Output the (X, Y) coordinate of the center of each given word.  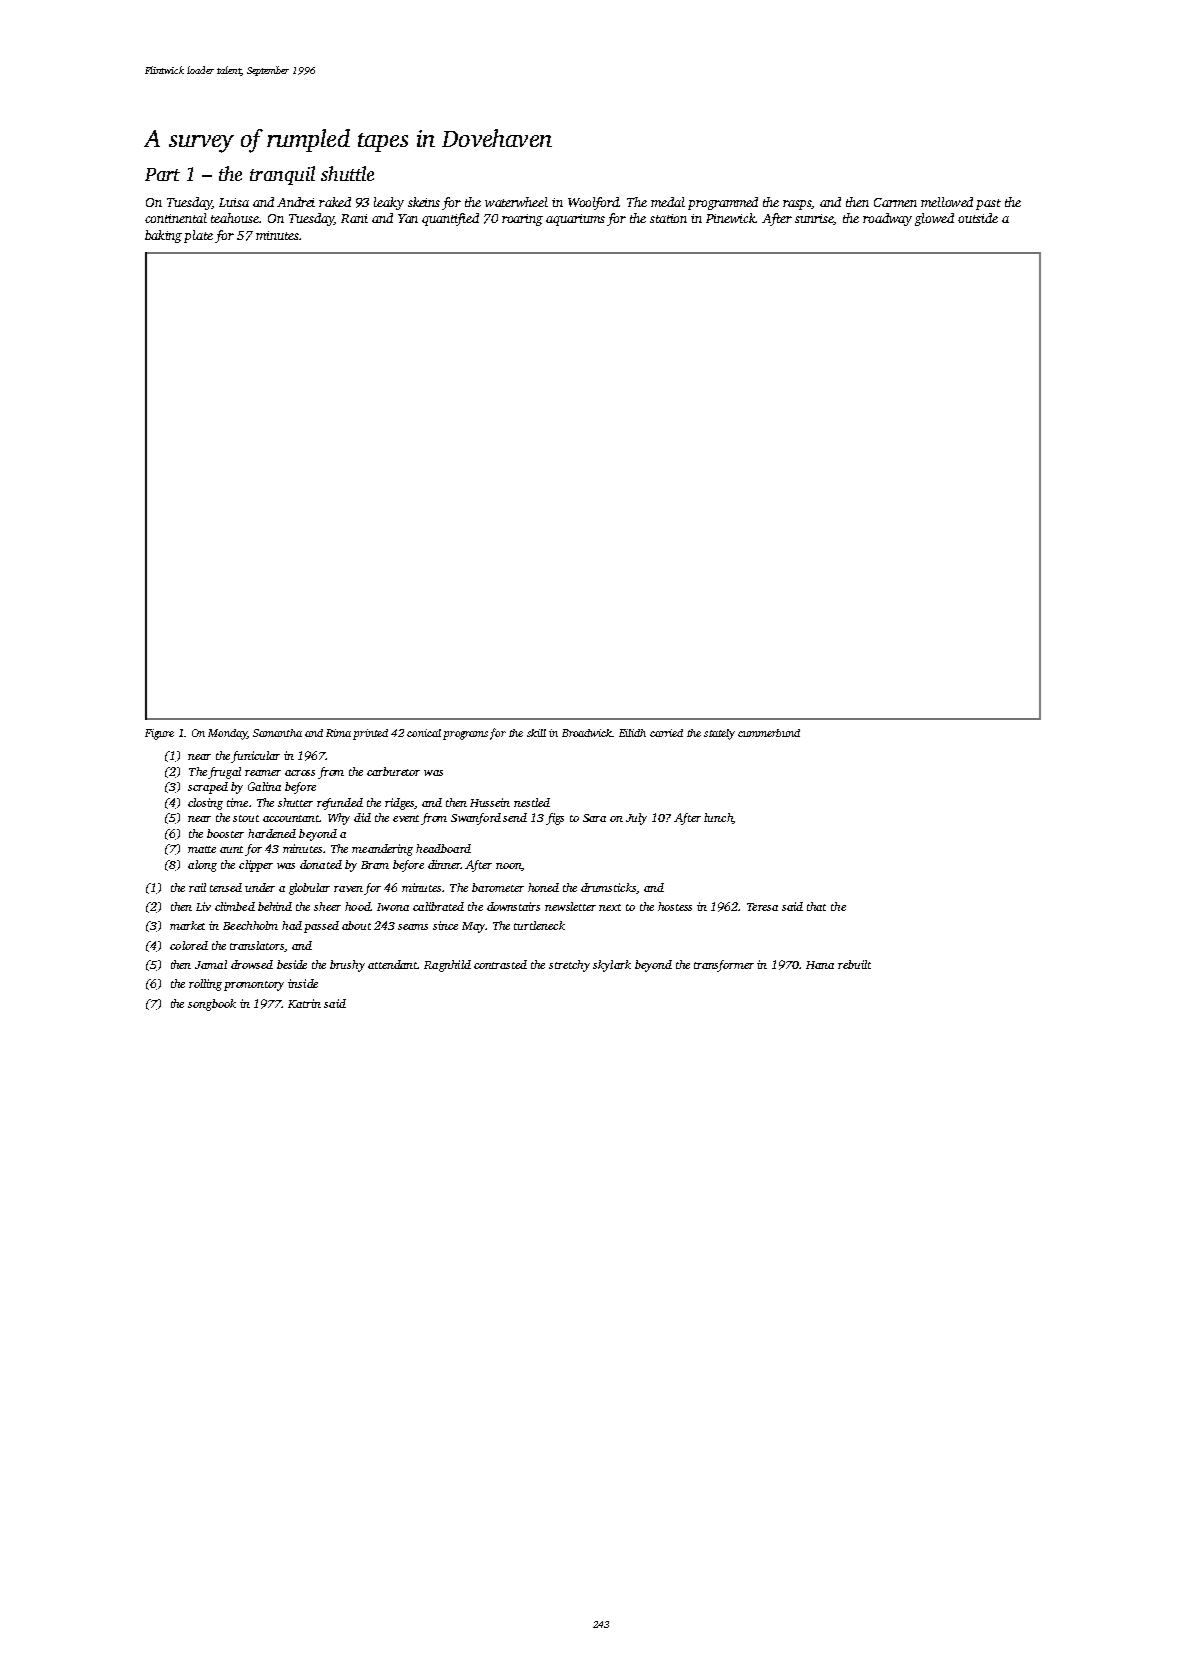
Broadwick (587, 733)
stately (719, 734)
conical (424, 733)
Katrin (304, 1003)
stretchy (569, 966)
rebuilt (854, 964)
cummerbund (769, 733)
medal (668, 202)
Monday (227, 734)
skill (536, 733)
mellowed (947, 202)
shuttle (347, 173)
